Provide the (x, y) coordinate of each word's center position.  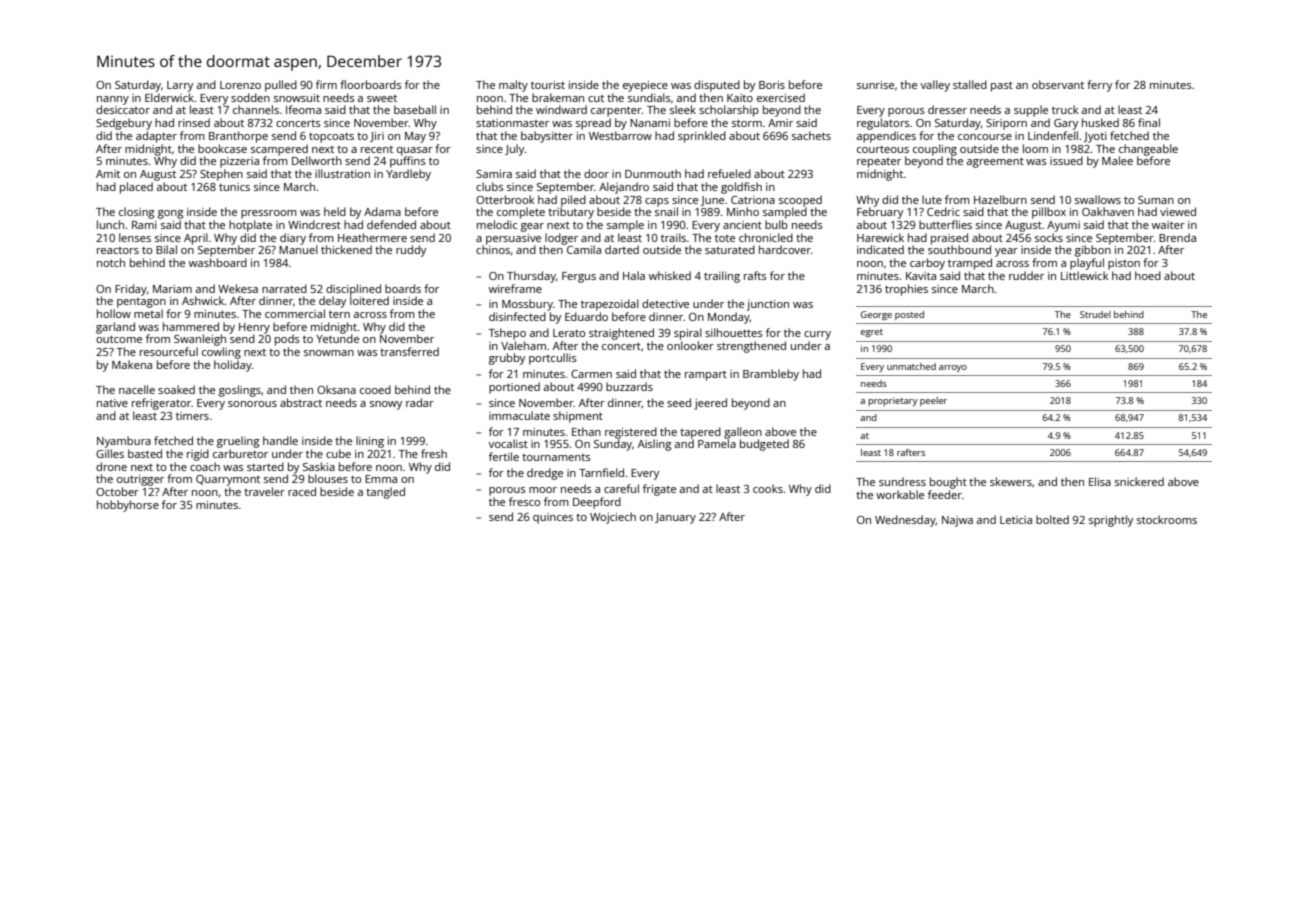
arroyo (953, 368)
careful (621, 488)
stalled (970, 84)
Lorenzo (240, 85)
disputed (717, 86)
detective (665, 303)
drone (111, 466)
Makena (132, 364)
